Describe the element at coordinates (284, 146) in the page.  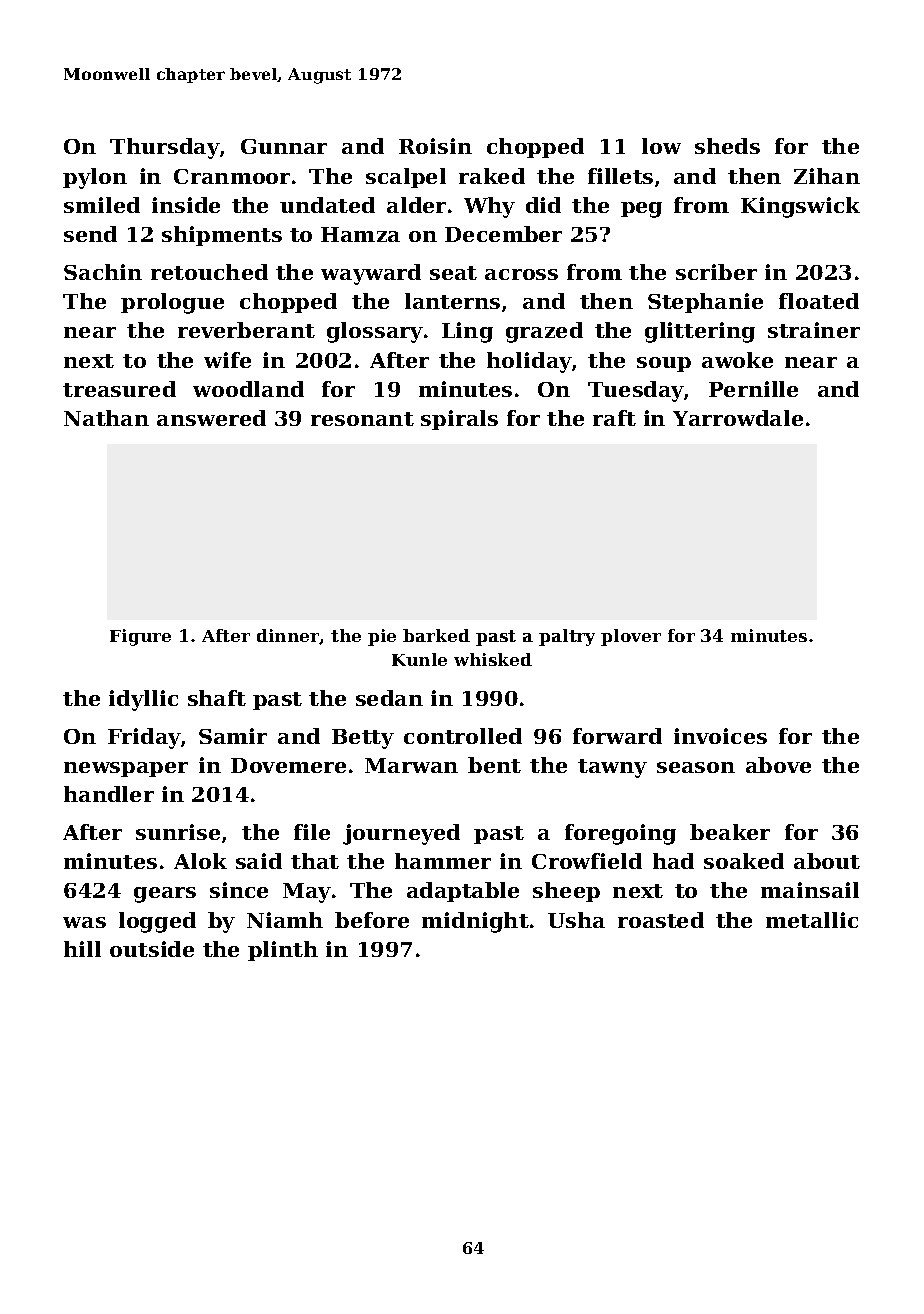
I see `Gunnar` at that location.
